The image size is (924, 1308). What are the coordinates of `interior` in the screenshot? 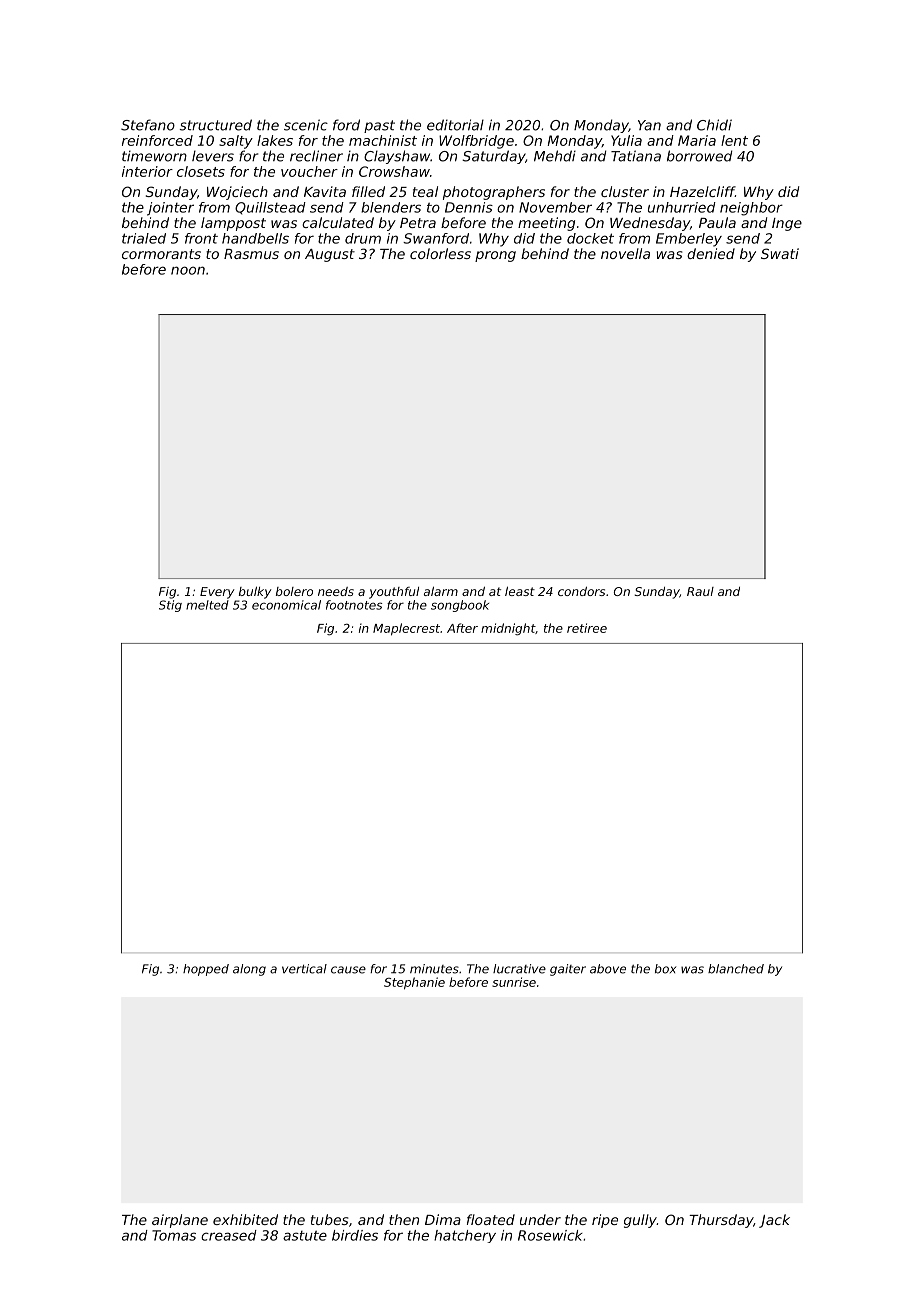 It's located at (147, 171).
